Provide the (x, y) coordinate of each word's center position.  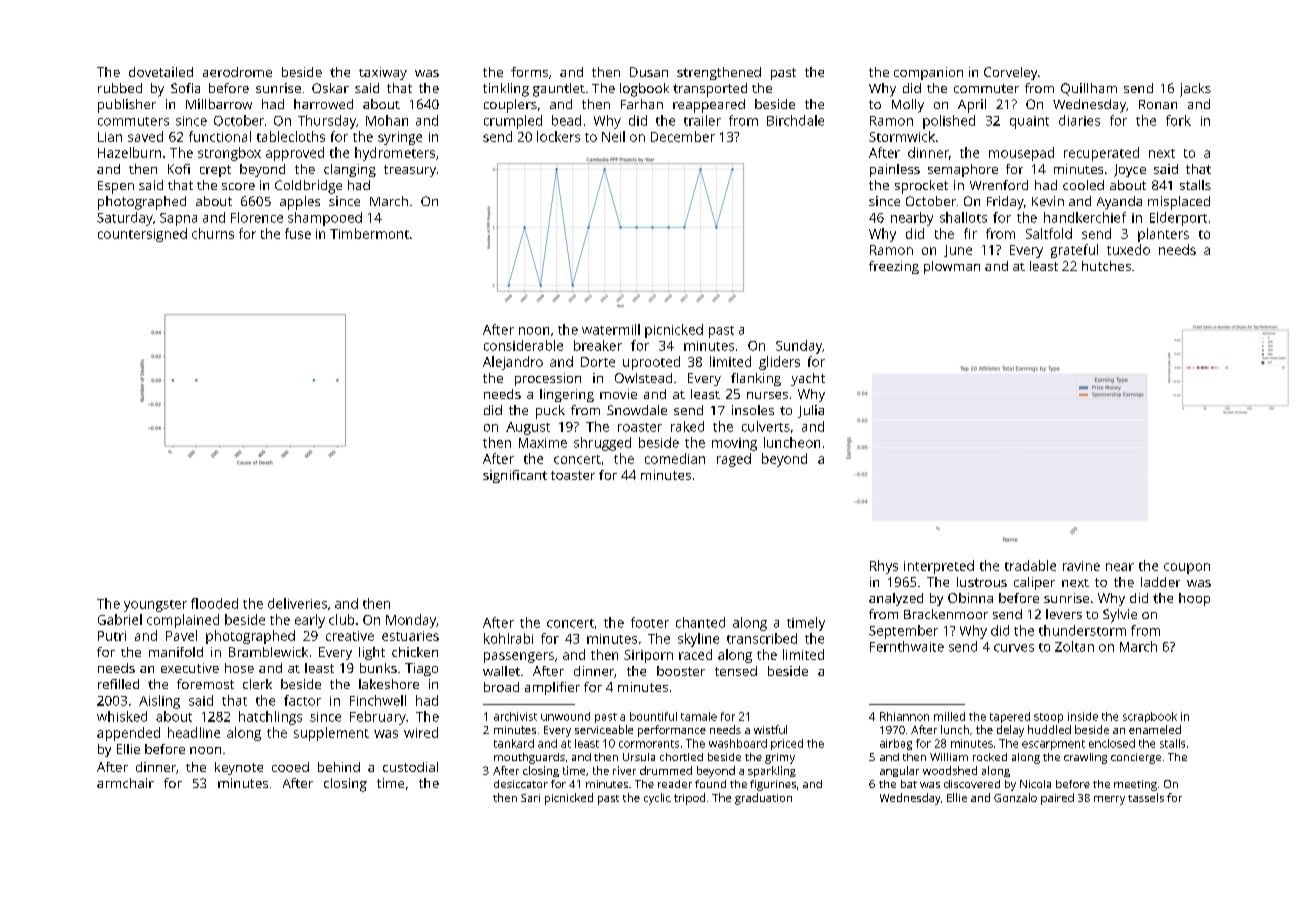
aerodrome (237, 72)
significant (515, 476)
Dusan (649, 72)
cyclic (657, 799)
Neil (613, 136)
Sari (530, 798)
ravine (1081, 566)
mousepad (1021, 154)
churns (213, 233)
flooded (214, 603)
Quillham (1089, 89)
